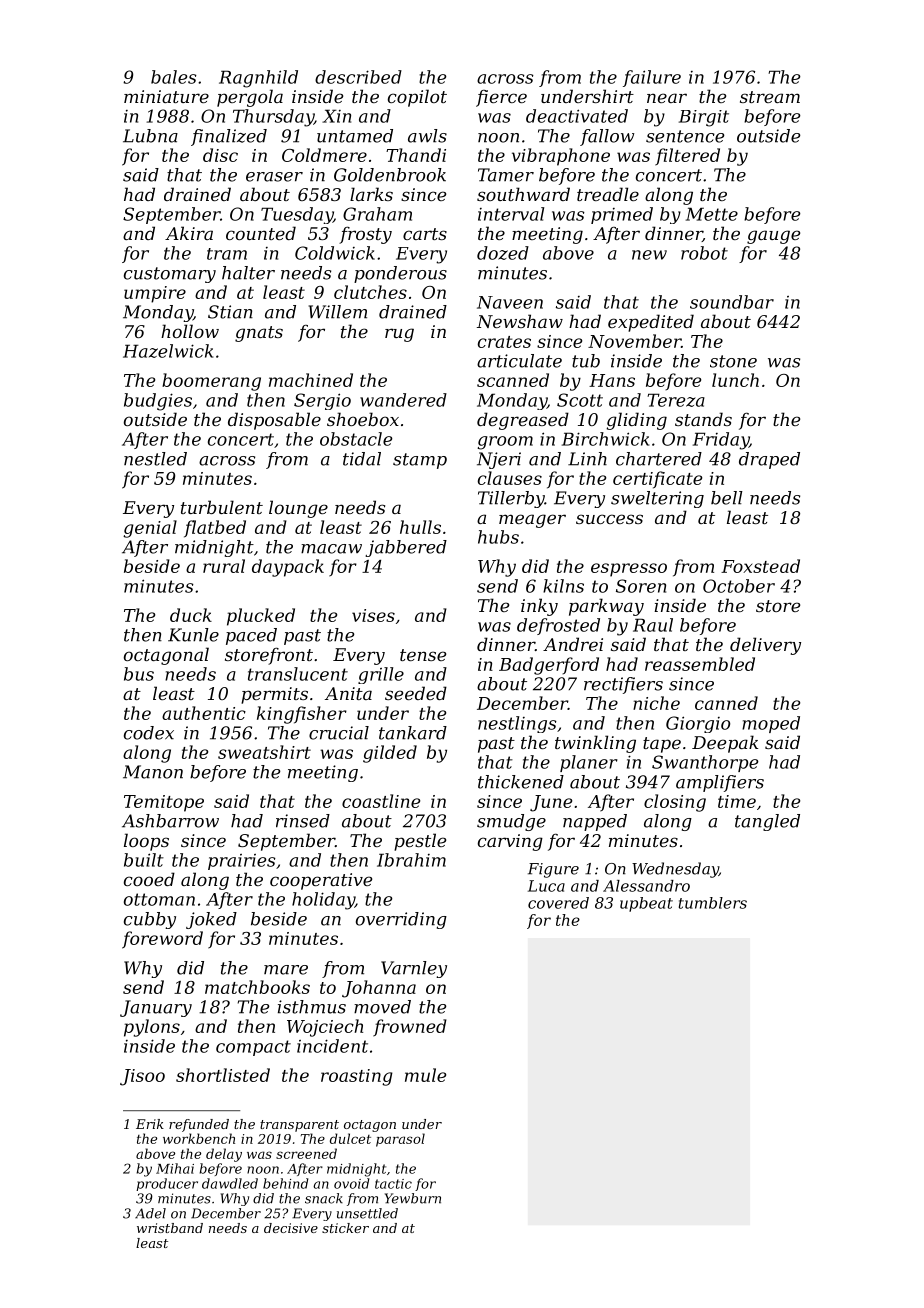  What do you see at coordinates (191, 615) in the page?
I see `duck` at bounding box center [191, 615].
